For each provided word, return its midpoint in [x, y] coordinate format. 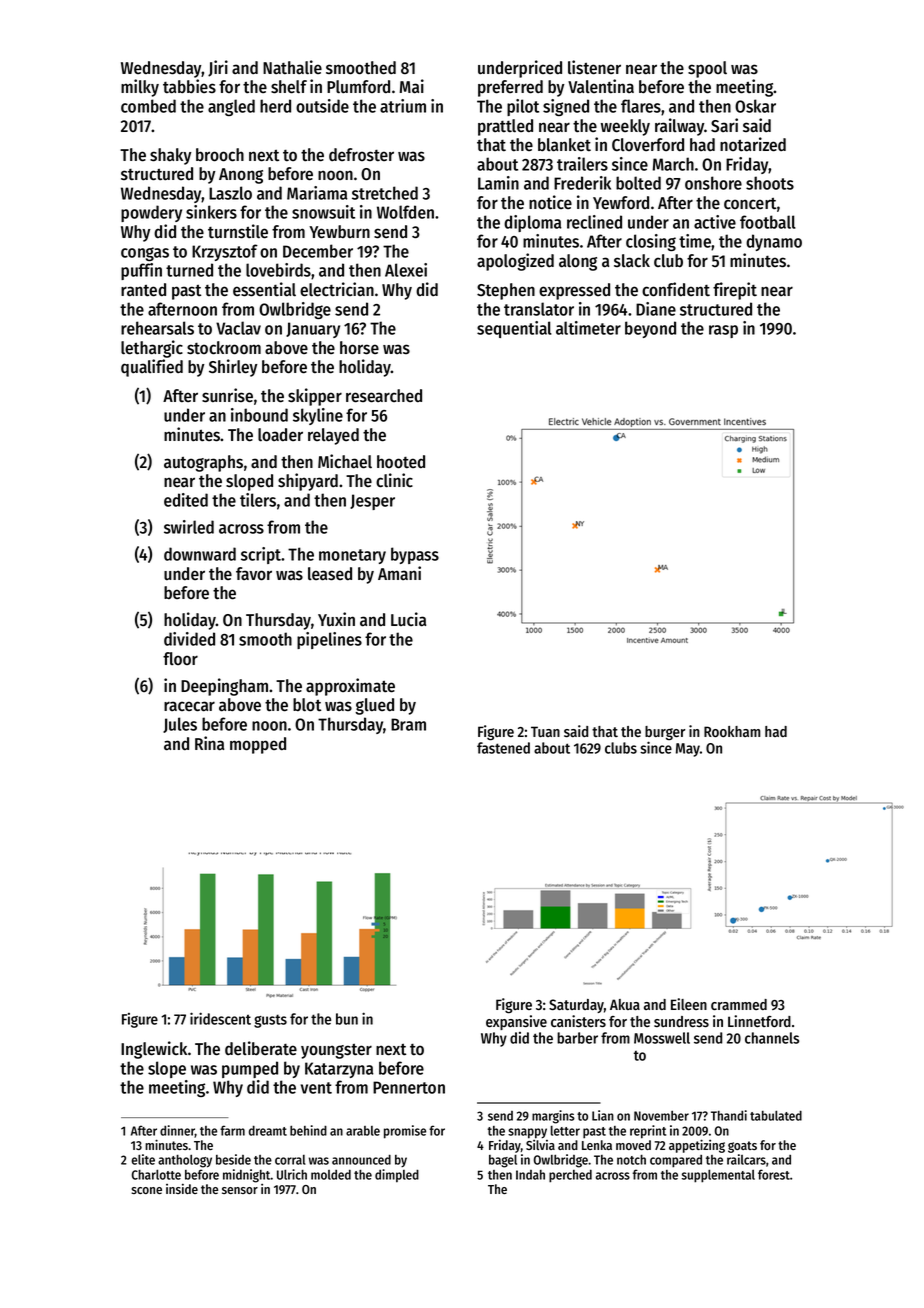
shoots [770, 183]
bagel [503, 1161]
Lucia [408, 619]
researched [384, 396]
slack [632, 261]
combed [148, 106]
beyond [650, 329]
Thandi [729, 1115]
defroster [361, 155]
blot [307, 705]
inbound [259, 415]
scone [146, 1190]
